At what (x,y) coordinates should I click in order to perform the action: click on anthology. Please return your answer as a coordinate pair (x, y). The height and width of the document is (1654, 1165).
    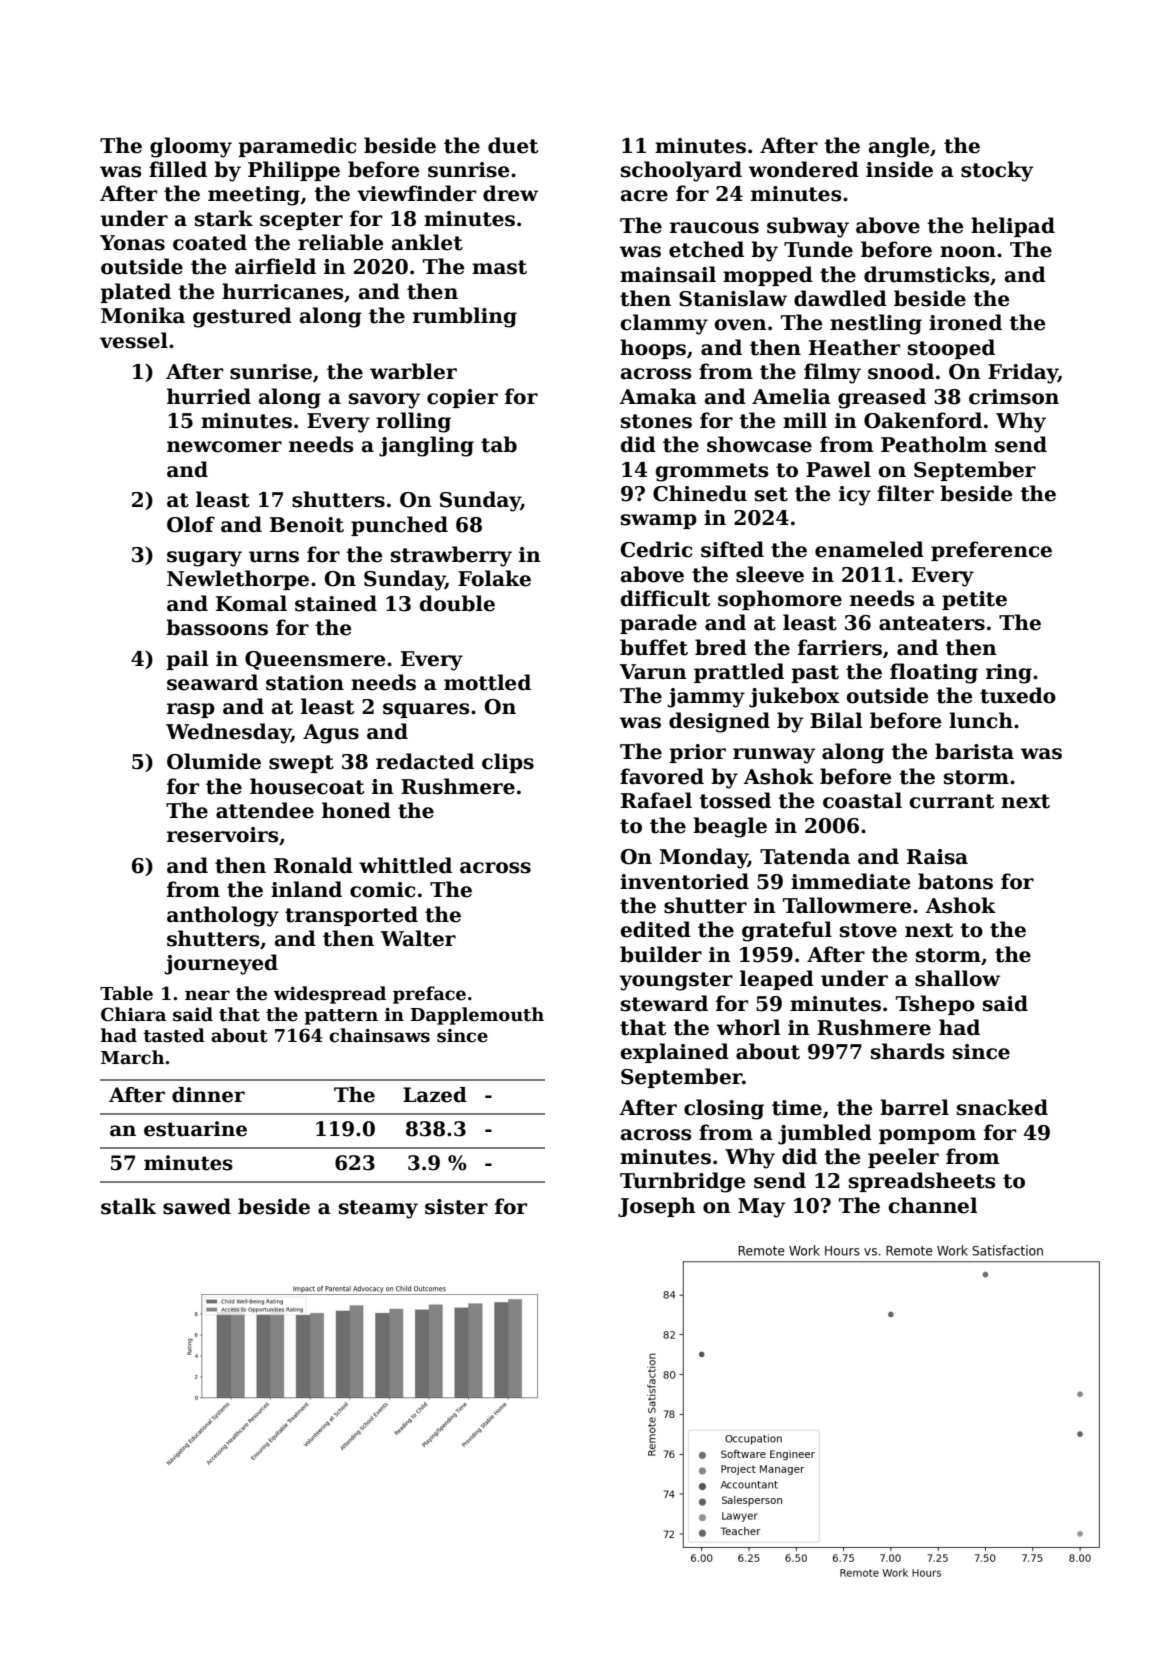
    Looking at the image, I should click on (223, 916).
